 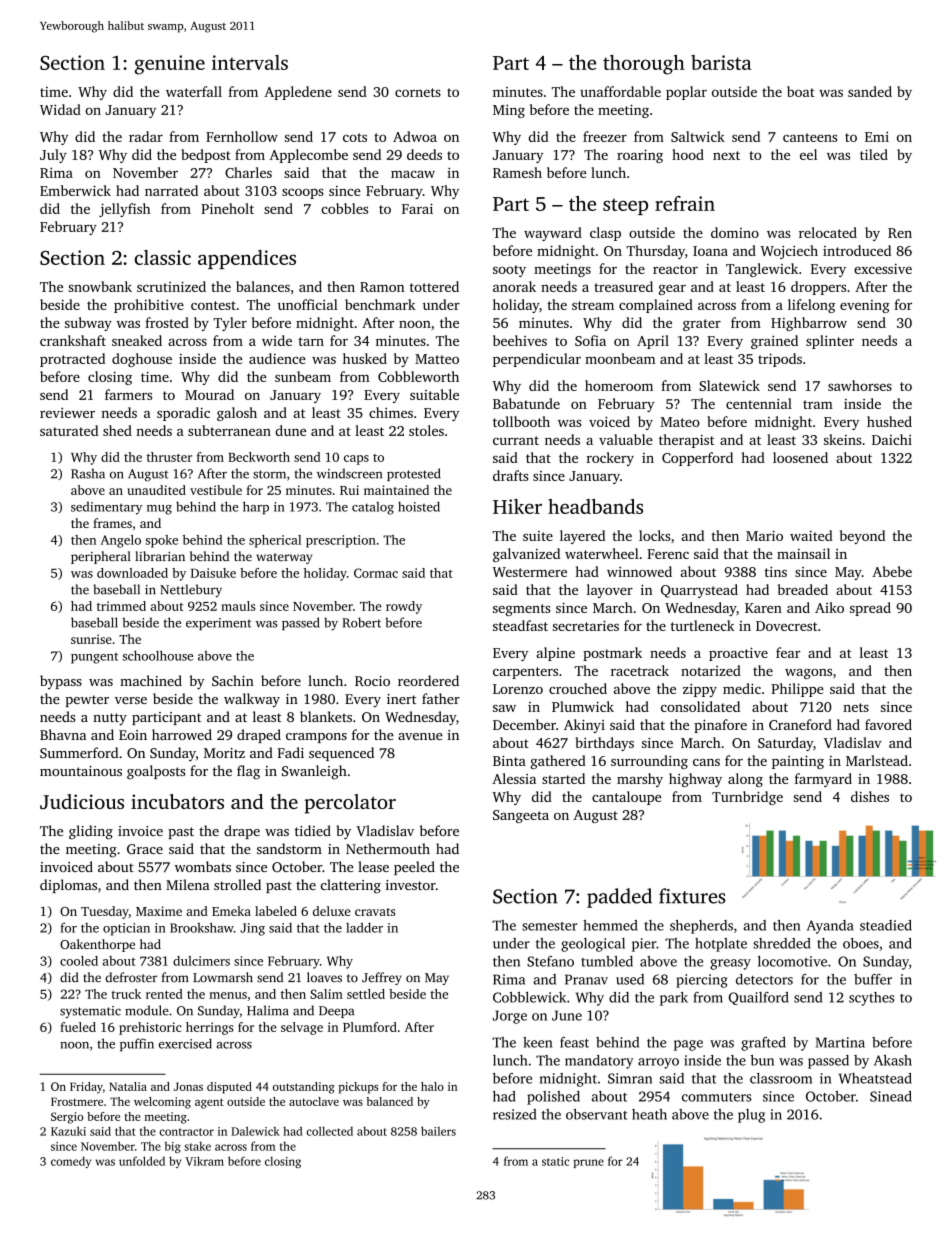 I want to click on avenue, so click(x=420, y=736).
